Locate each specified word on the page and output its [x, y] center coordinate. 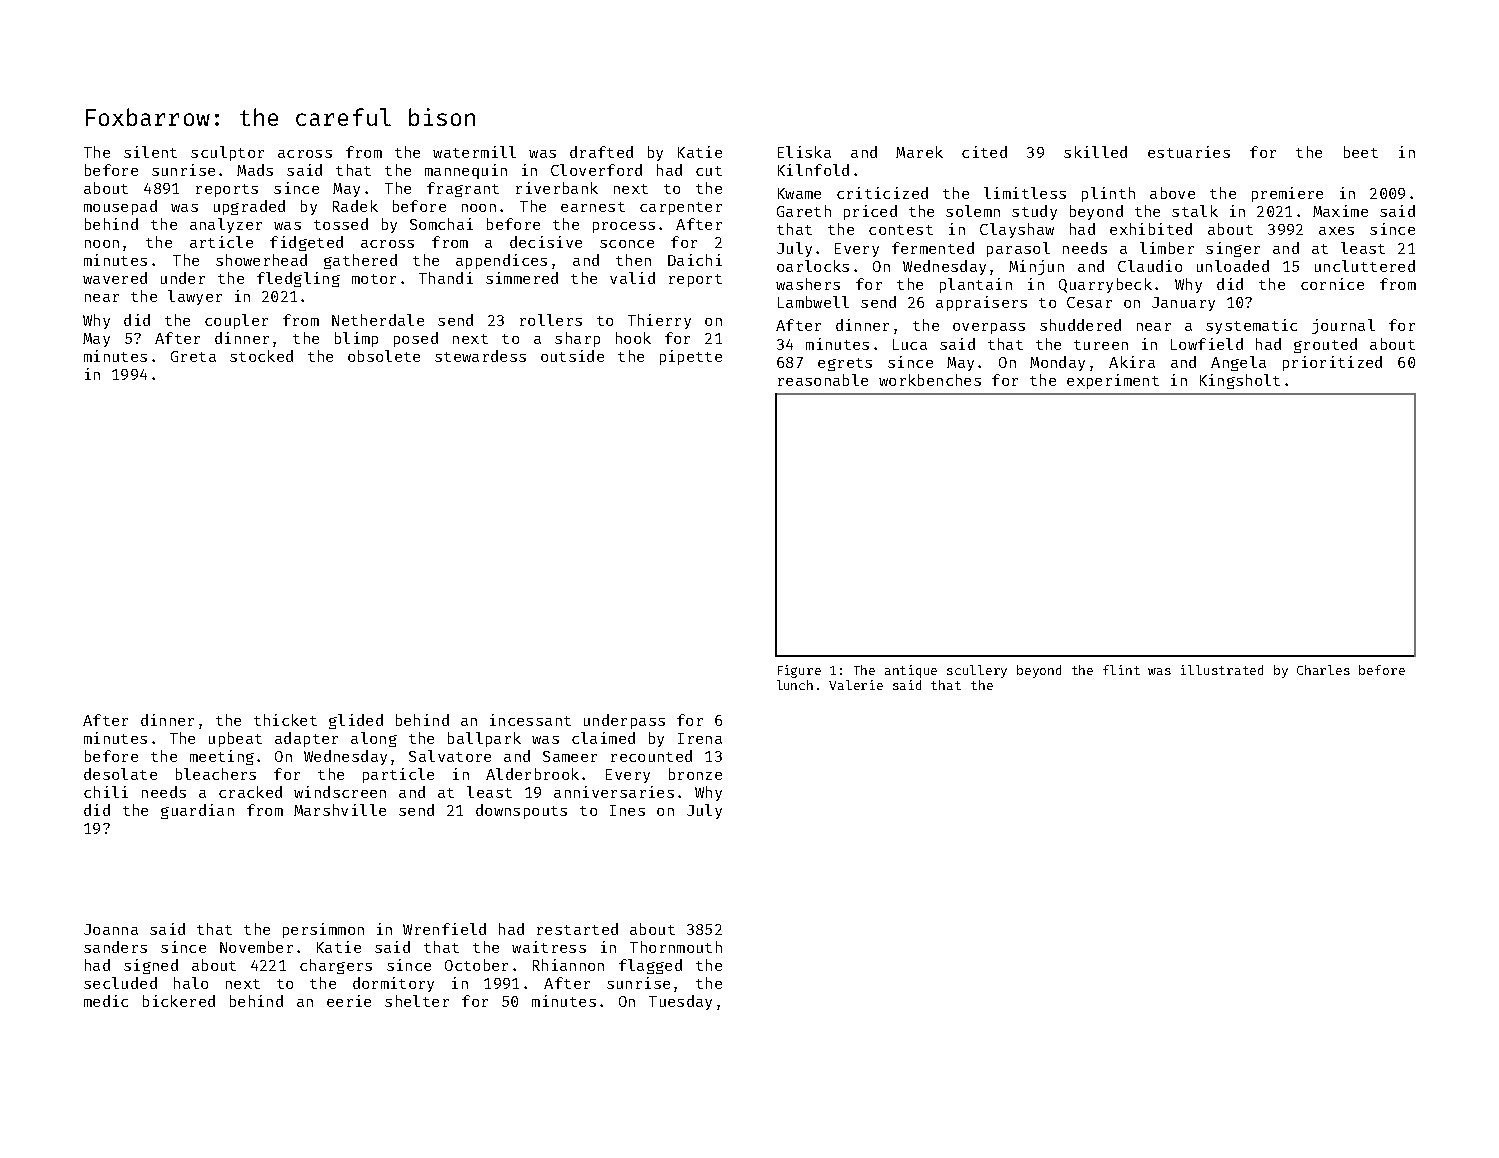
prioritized [1332, 363]
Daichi [695, 260]
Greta [193, 356]
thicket [285, 720]
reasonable [823, 380]
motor [374, 279]
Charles [1323, 670]
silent [150, 152]
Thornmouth [676, 947]
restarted [577, 929]
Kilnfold [813, 170]
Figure [799, 671]
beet [1361, 152]
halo [191, 983]
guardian [197, 811]
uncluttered [1365, 266]
